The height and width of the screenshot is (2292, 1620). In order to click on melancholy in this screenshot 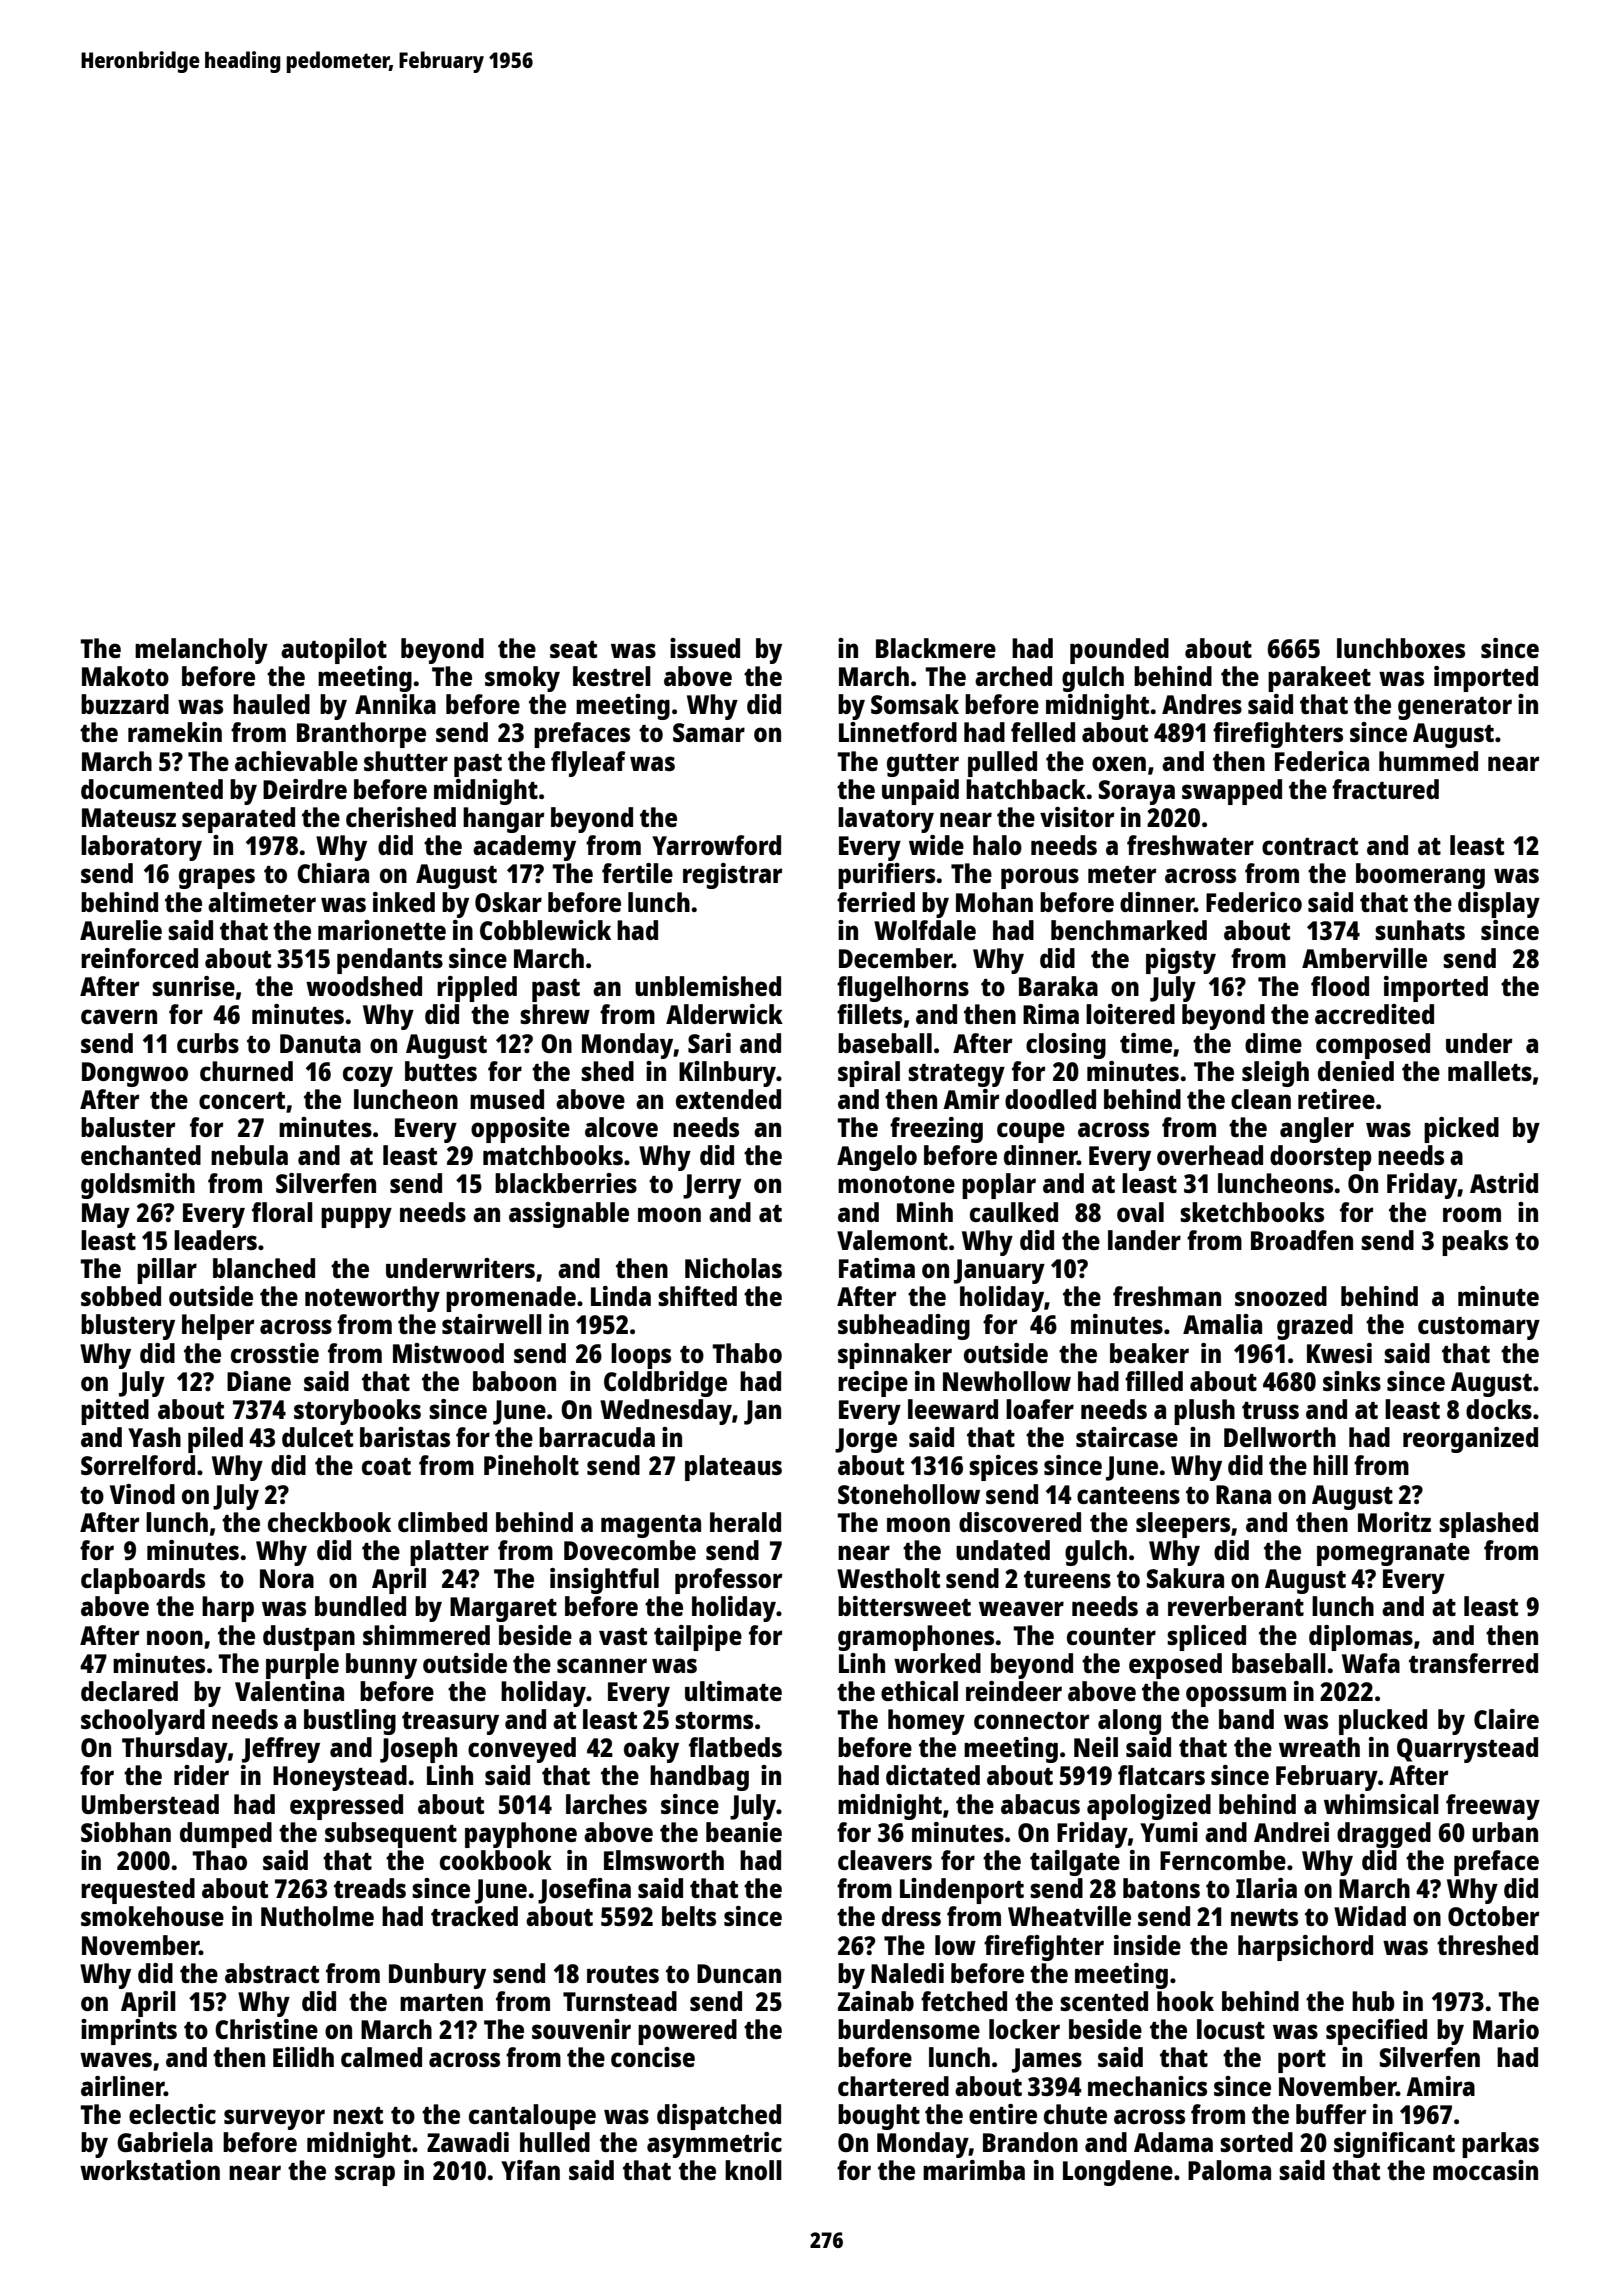, I will do `click(201, 651)`.
